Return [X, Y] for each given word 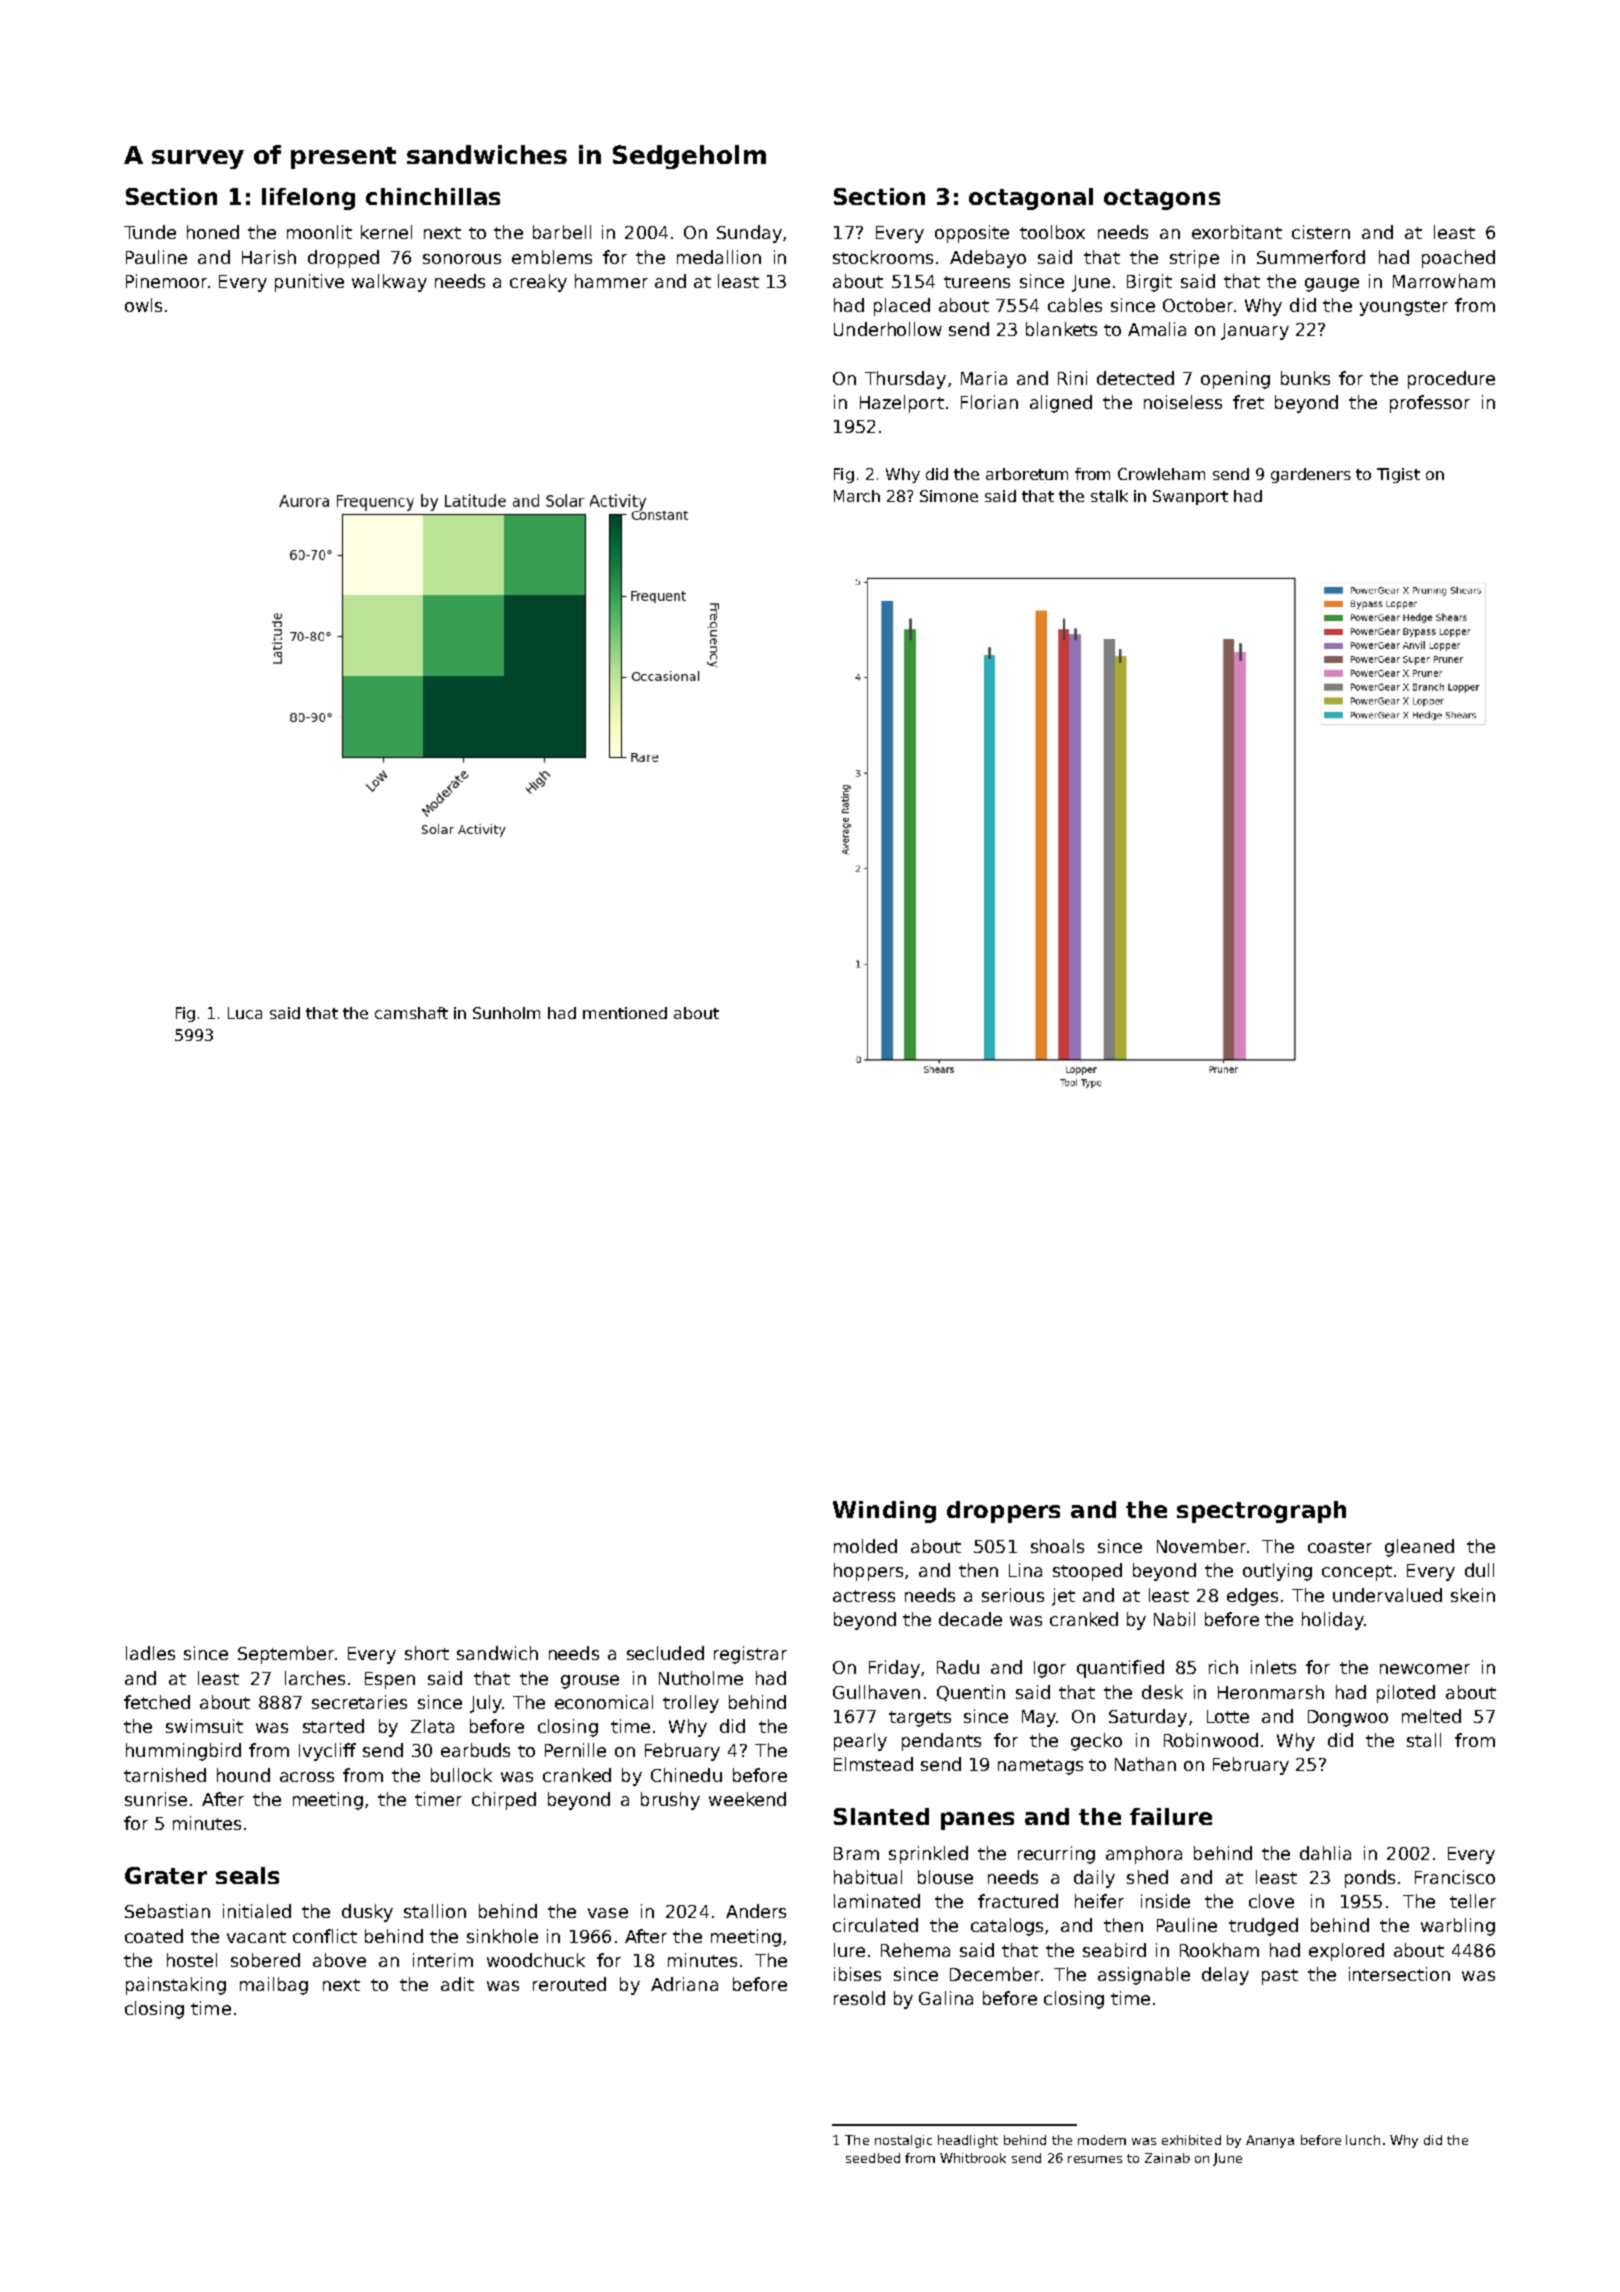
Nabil [1174, 1619]
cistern [1321, 232]
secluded [665, 1653]
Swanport [1190, 497]
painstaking [176, 1986]
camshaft [411, 1013]
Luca [245, 1013]
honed [213, 232]
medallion [719, 257]
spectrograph [1261, 1512]
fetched [157, 1702]
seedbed [873, 2158]
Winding [884, 1512]
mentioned [625, 1013]
